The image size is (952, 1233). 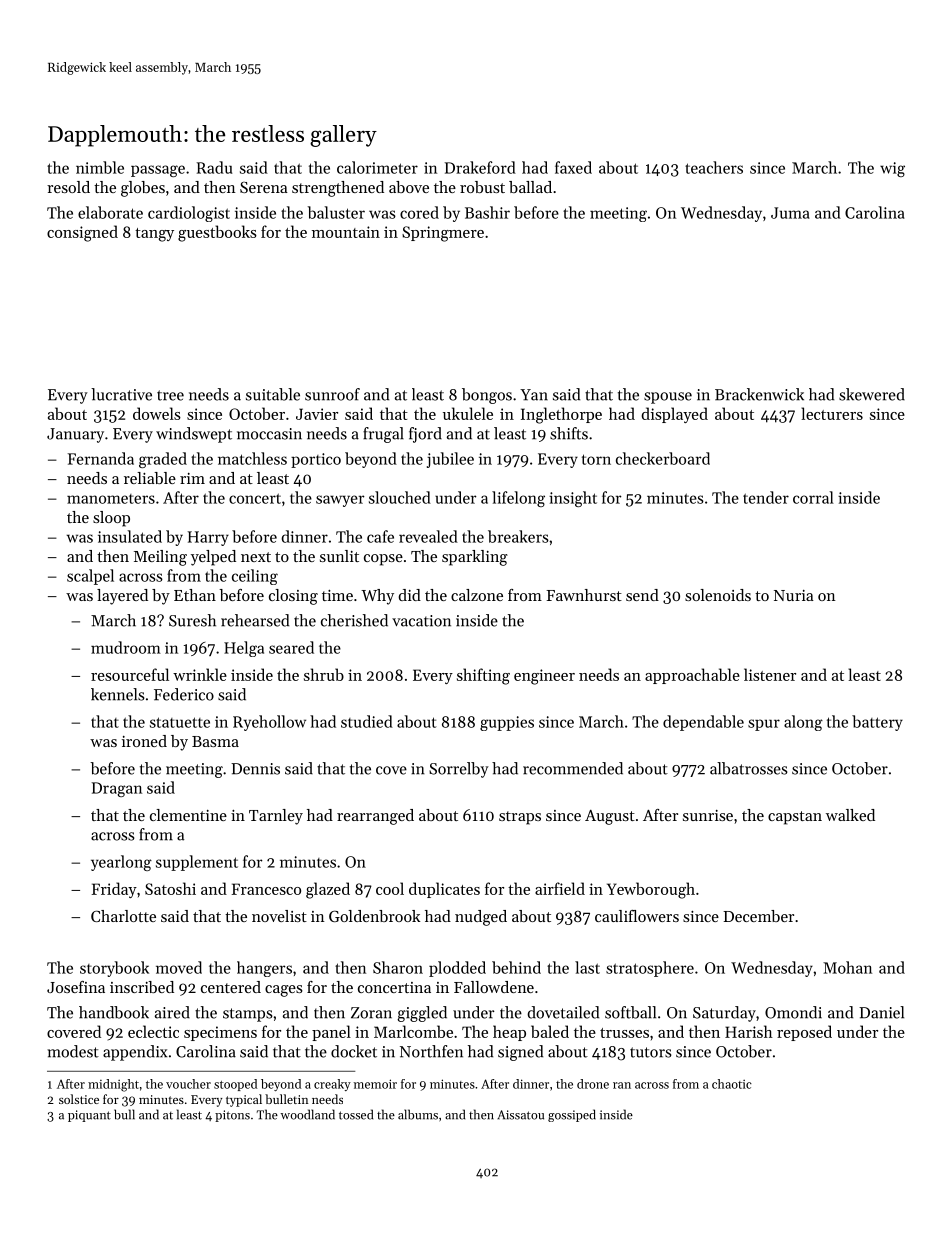 I want to click on December, so click(x=758, y=916).
